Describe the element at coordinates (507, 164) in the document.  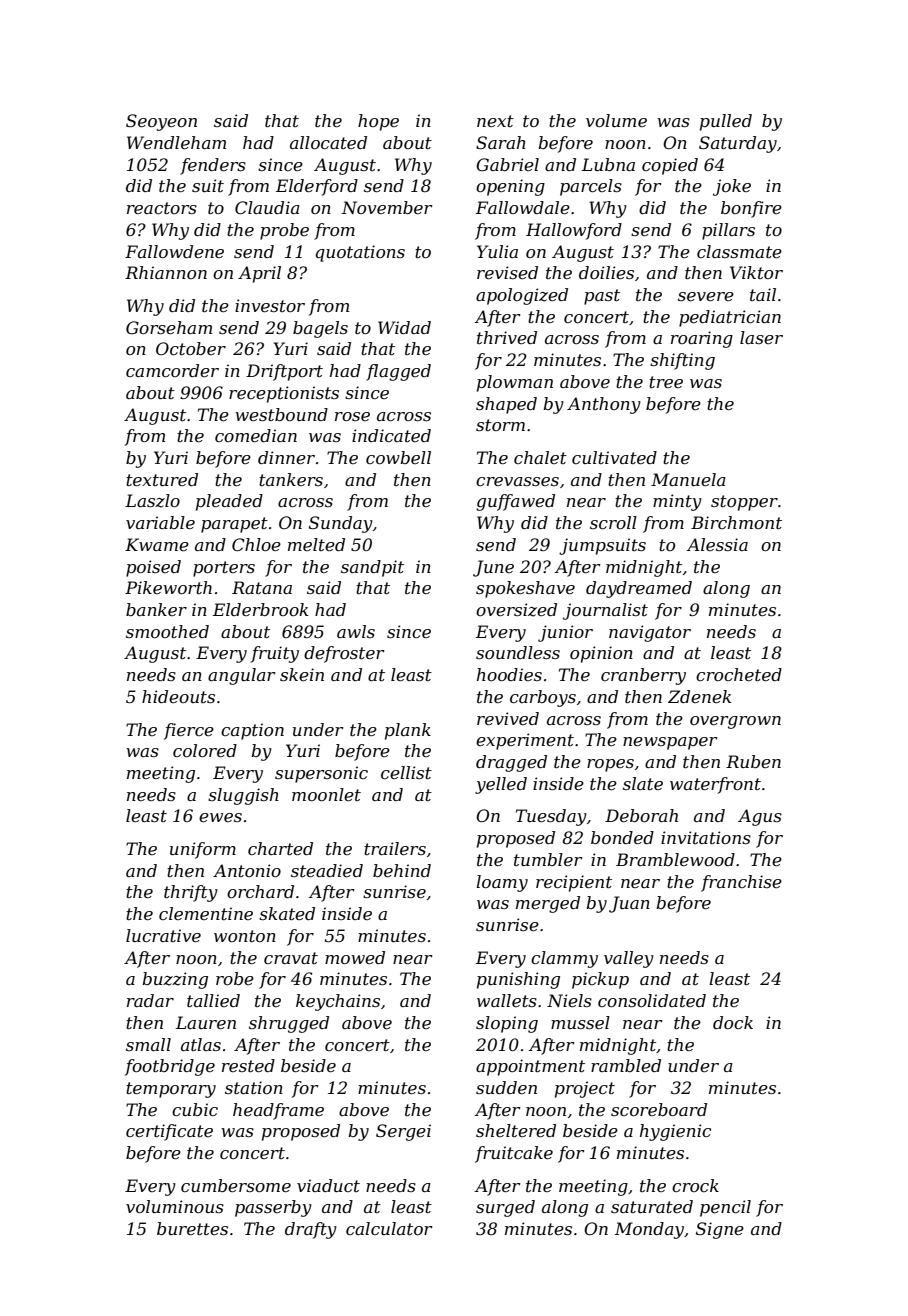
I see `Gabriel` at that location.
